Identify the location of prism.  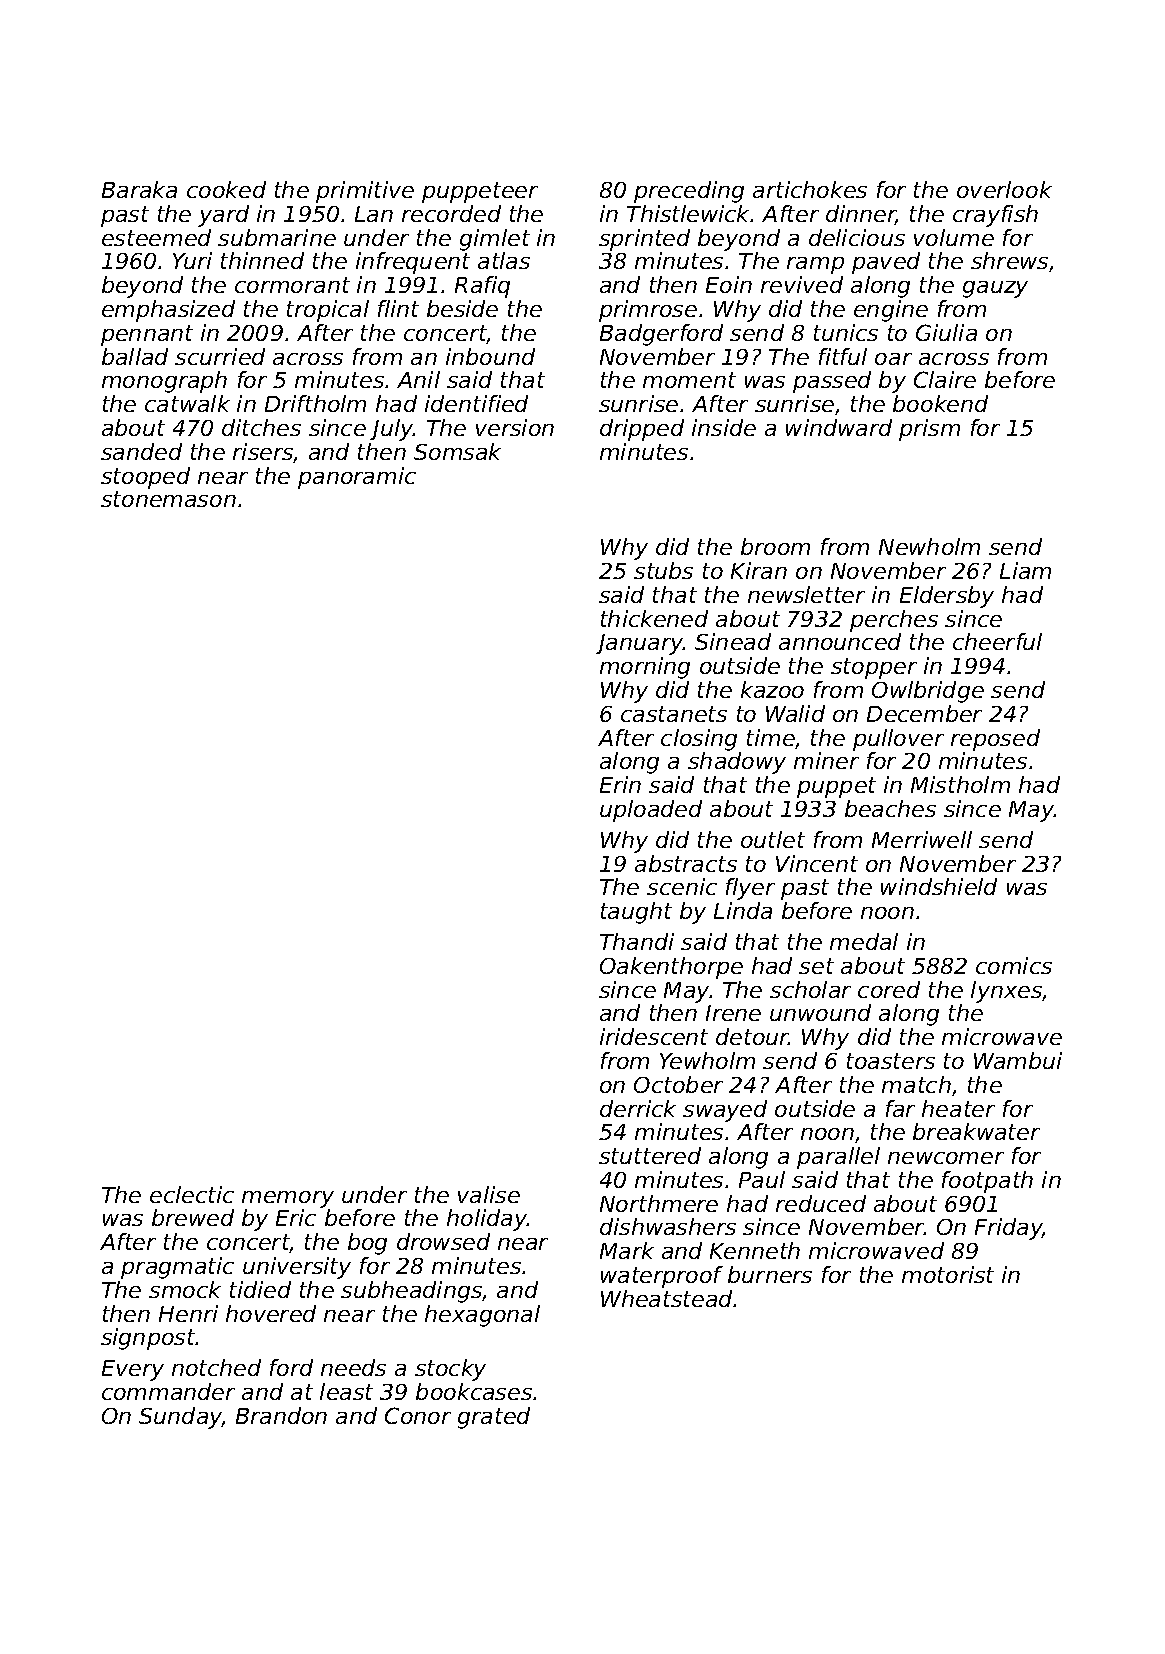
(929, 430).
